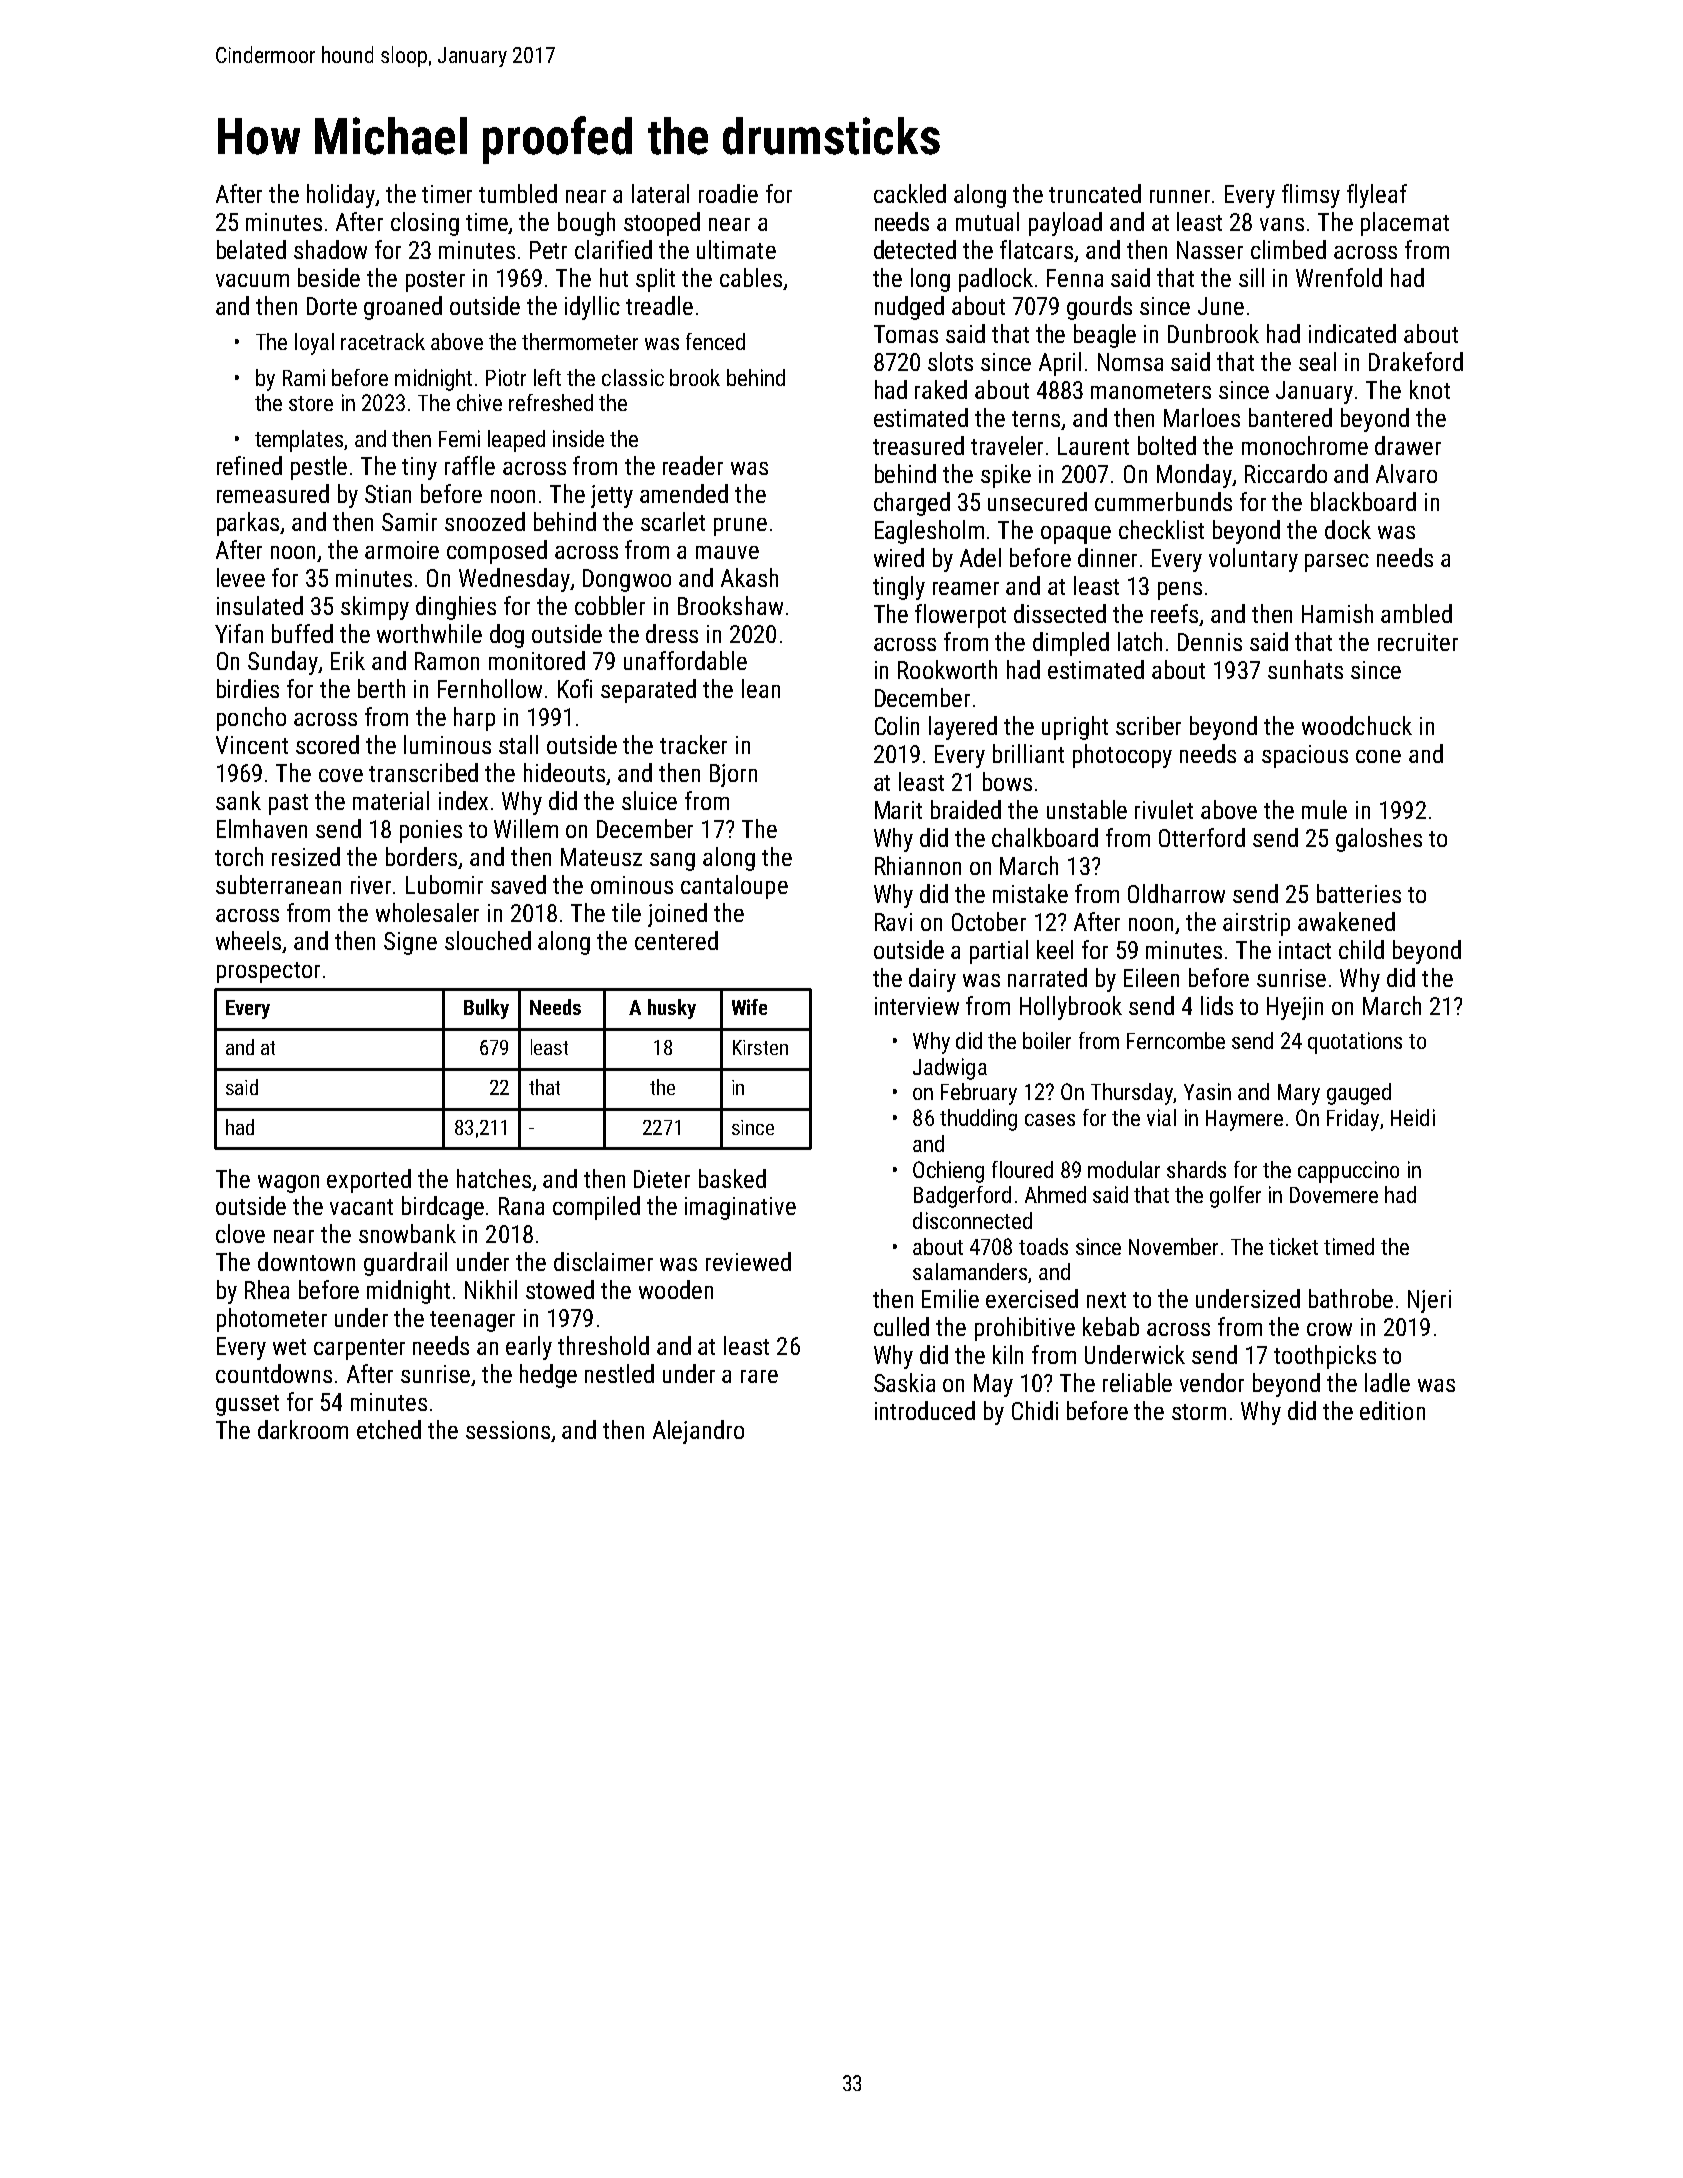  What do you see at coordinates (288, 1184) in the page?
I see `wagon` at bounding box center [288, 1184].
